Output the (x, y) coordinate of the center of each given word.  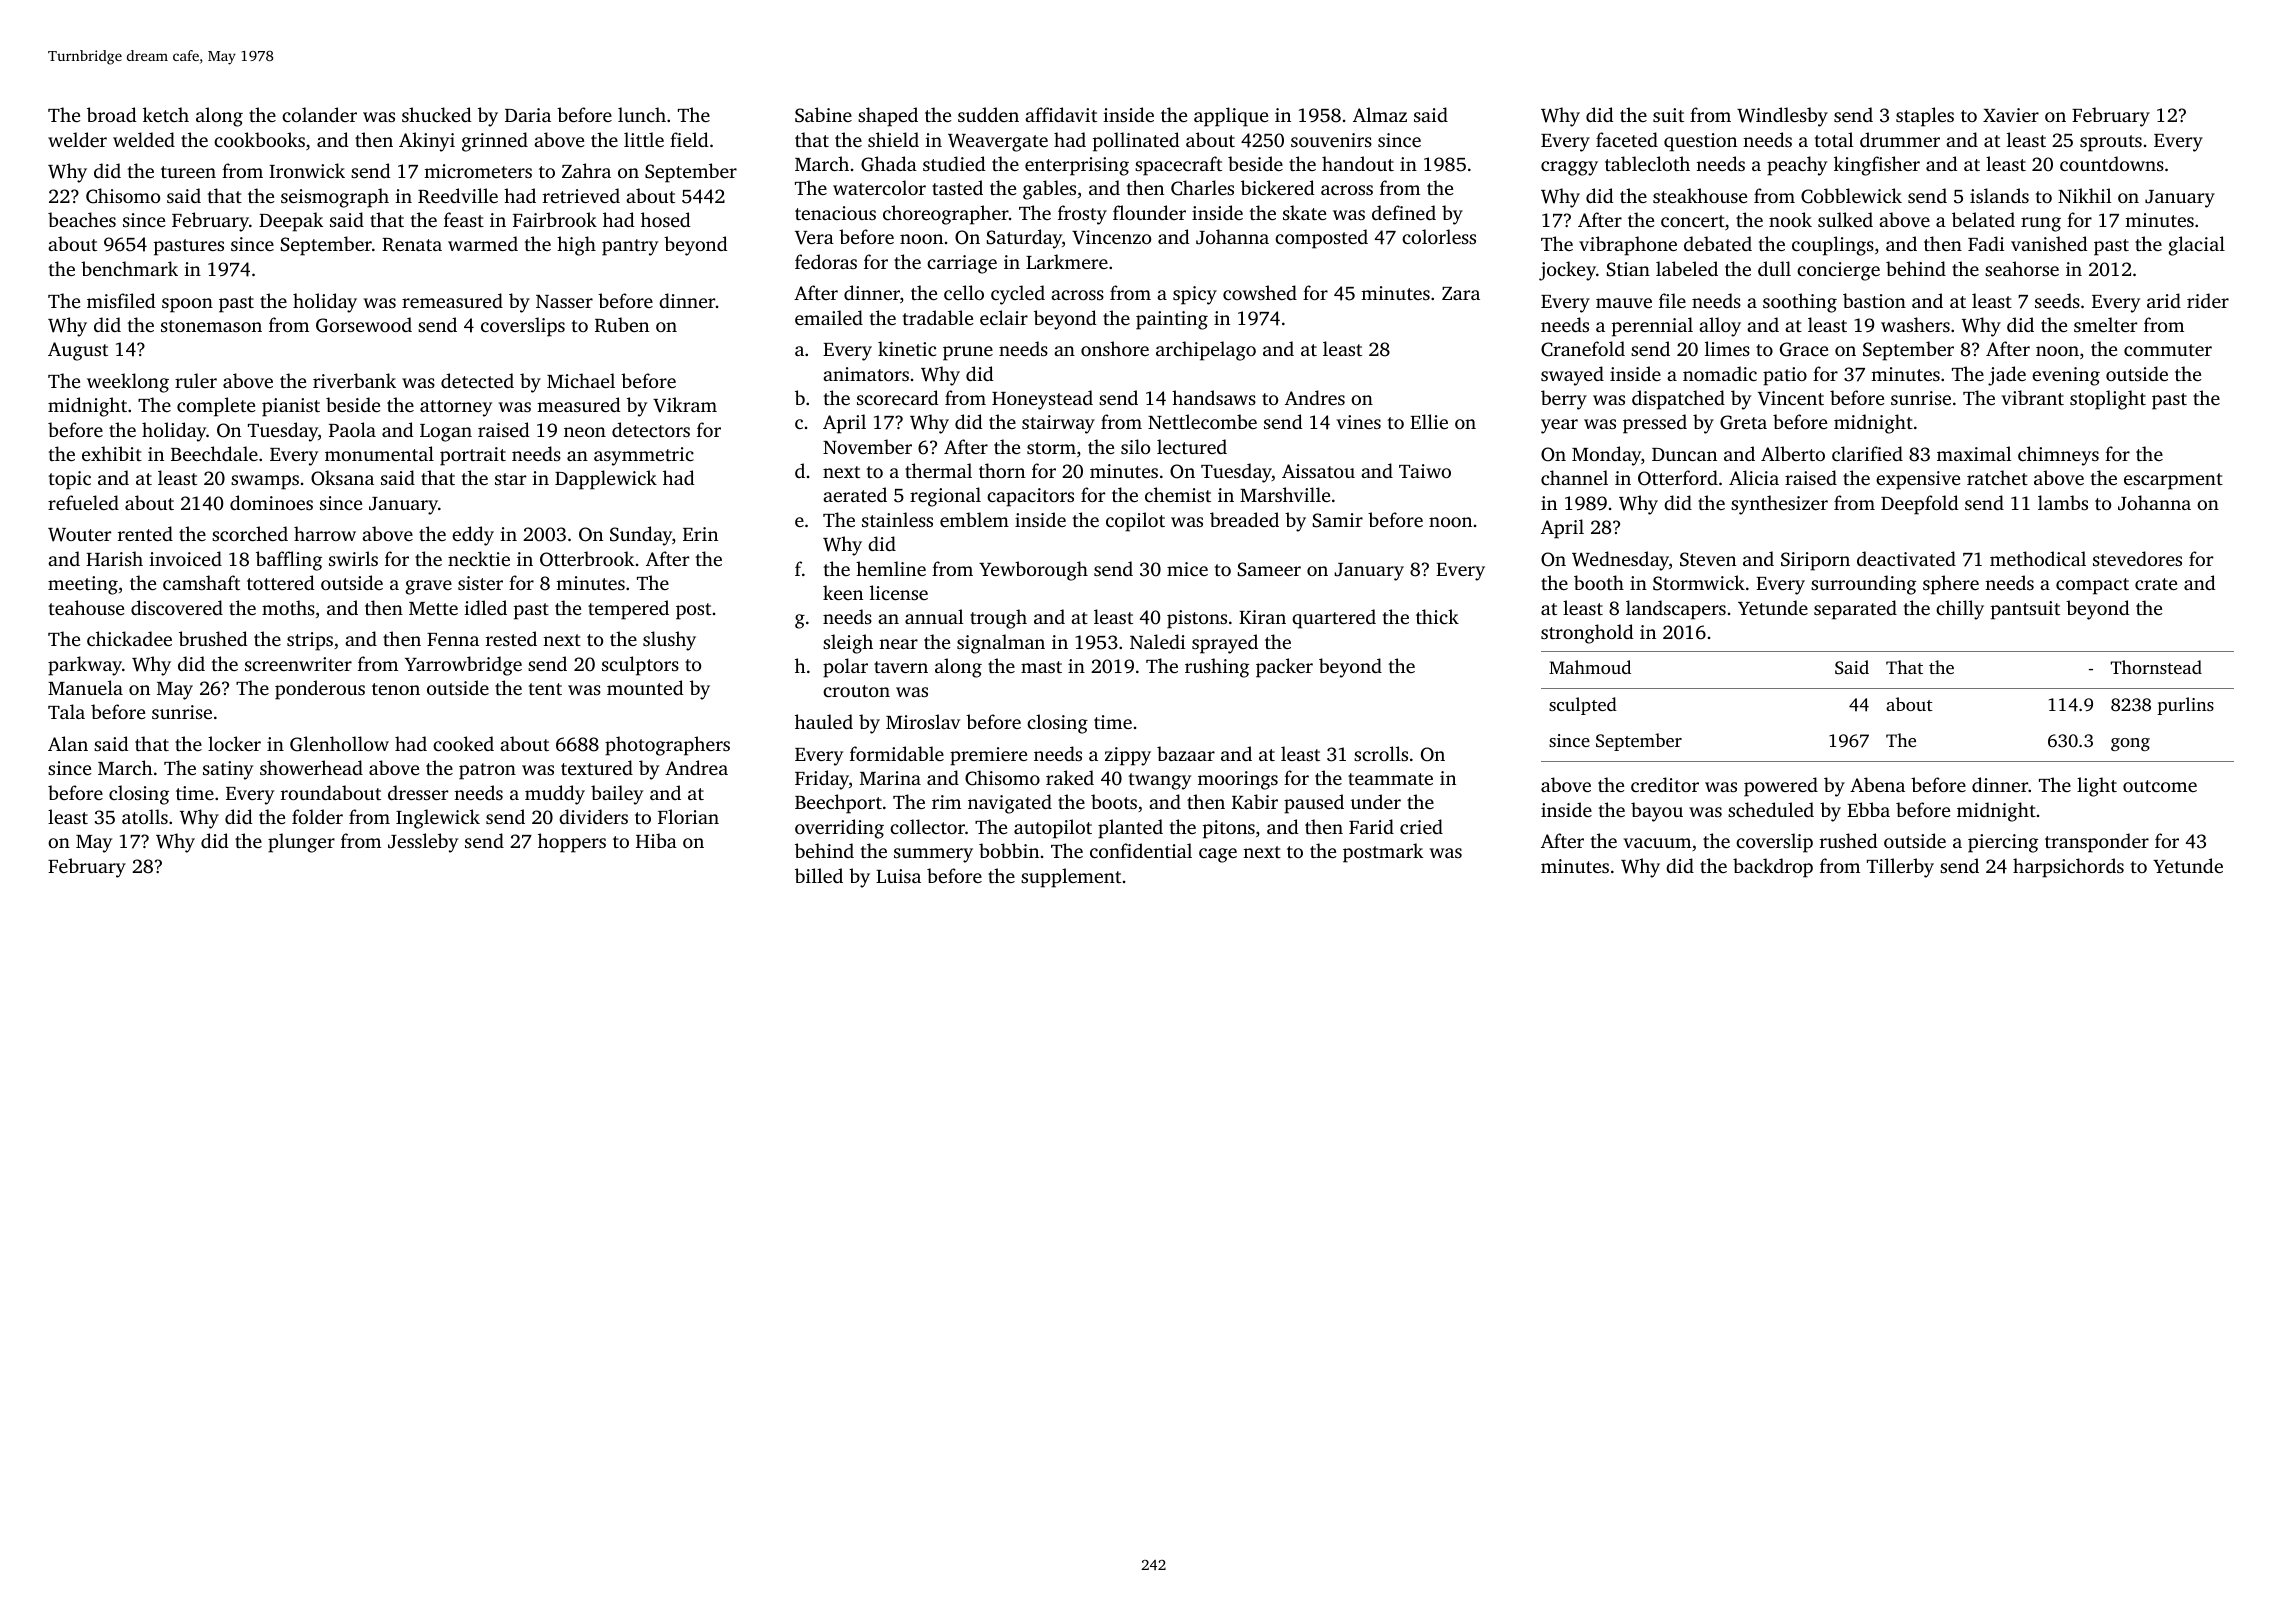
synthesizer (1779, 505)
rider (2208, 300)
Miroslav (923, 721)
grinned (495, 142)
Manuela (85, 687)
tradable (938, 317)
